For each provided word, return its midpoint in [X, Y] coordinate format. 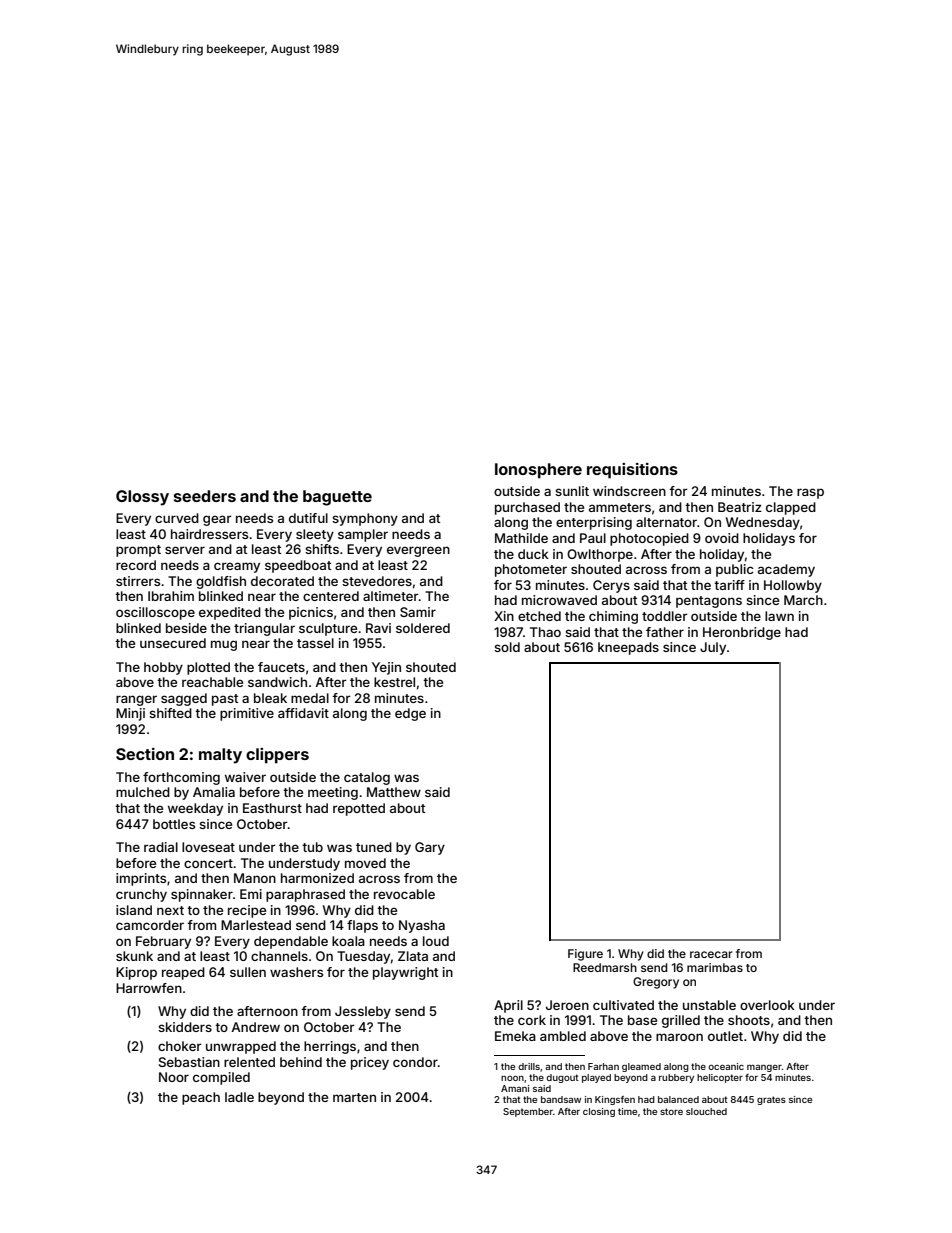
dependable [291, 942]
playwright [405, 973]
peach [201, 1098]
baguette [337, 498]
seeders [205, 496]
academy [786, 570]
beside [186, 628]
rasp [810, 493]
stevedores [377, 581]
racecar [711, 954]
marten [354, 1097]
